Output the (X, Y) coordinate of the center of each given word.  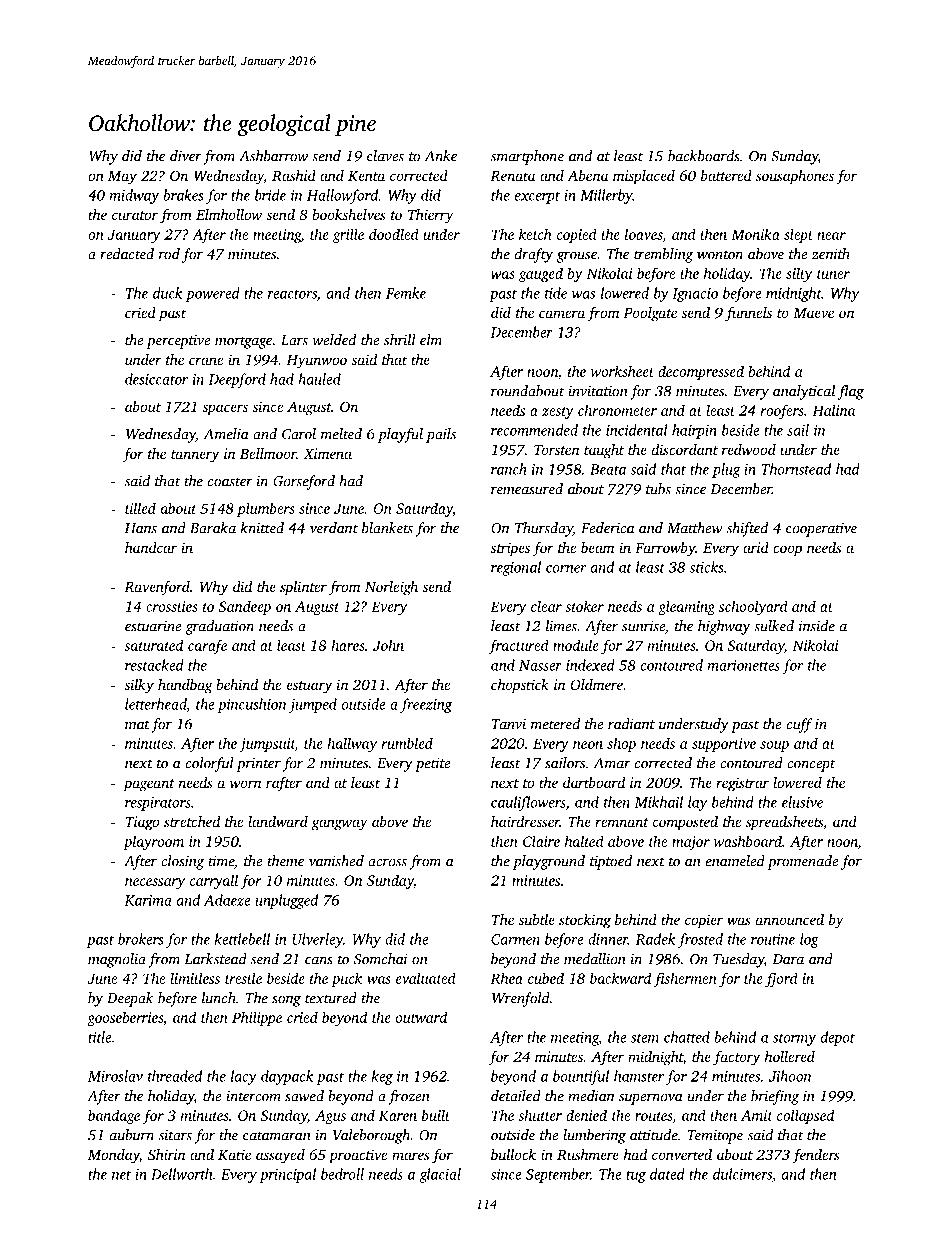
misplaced (644, 177)
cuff (799, 725)
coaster (230, 482)
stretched (192, 821)
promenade (803, 862)
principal (287, 1175)
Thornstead (796, 469)
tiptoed (611, 862)
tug (636, 1177)
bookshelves (349, 214)
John (388, 645)
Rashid (294, 175)
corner (566, 569)
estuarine (153, 626)
